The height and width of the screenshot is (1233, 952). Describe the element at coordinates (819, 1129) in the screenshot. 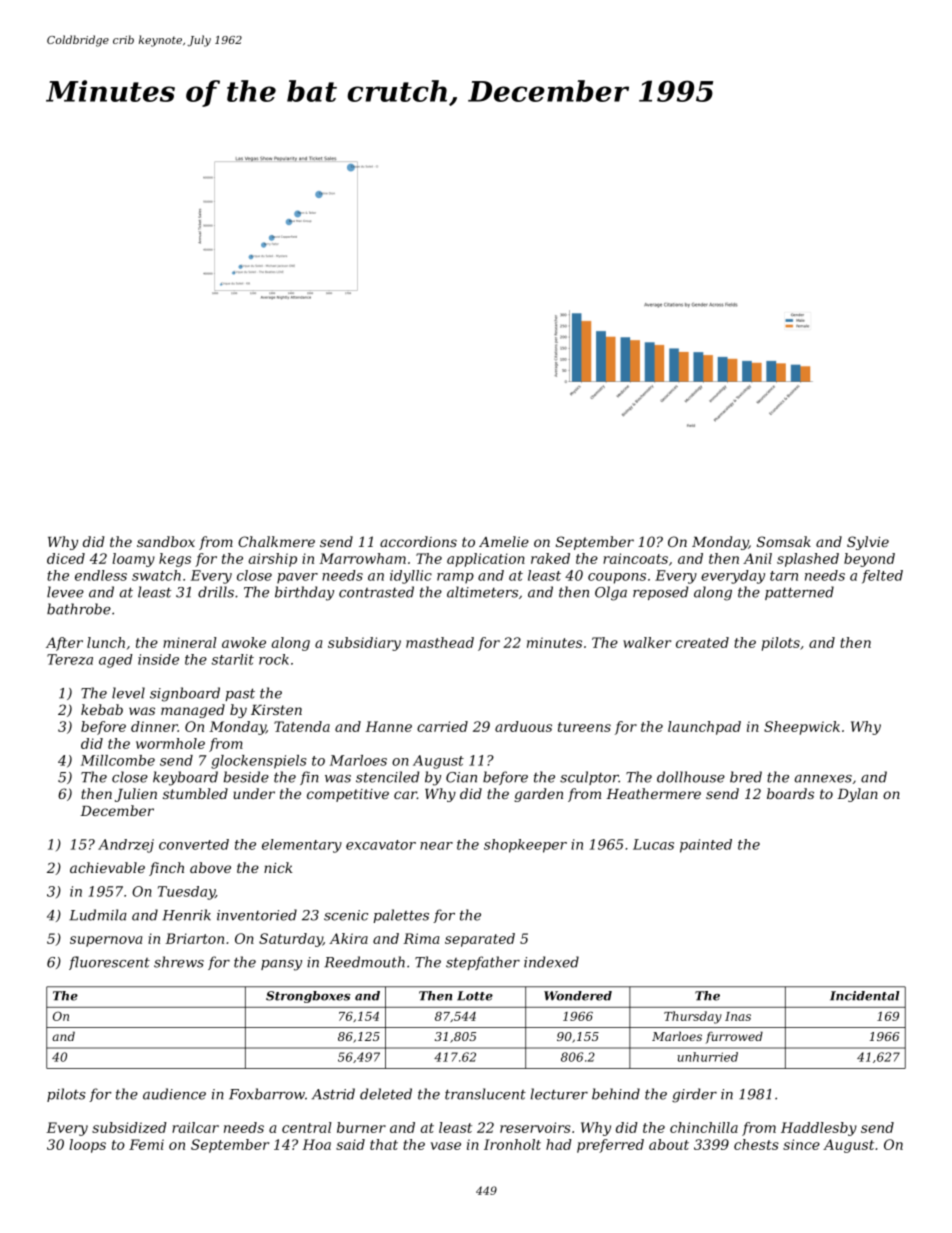

I see `Haddlesby` at that location.
